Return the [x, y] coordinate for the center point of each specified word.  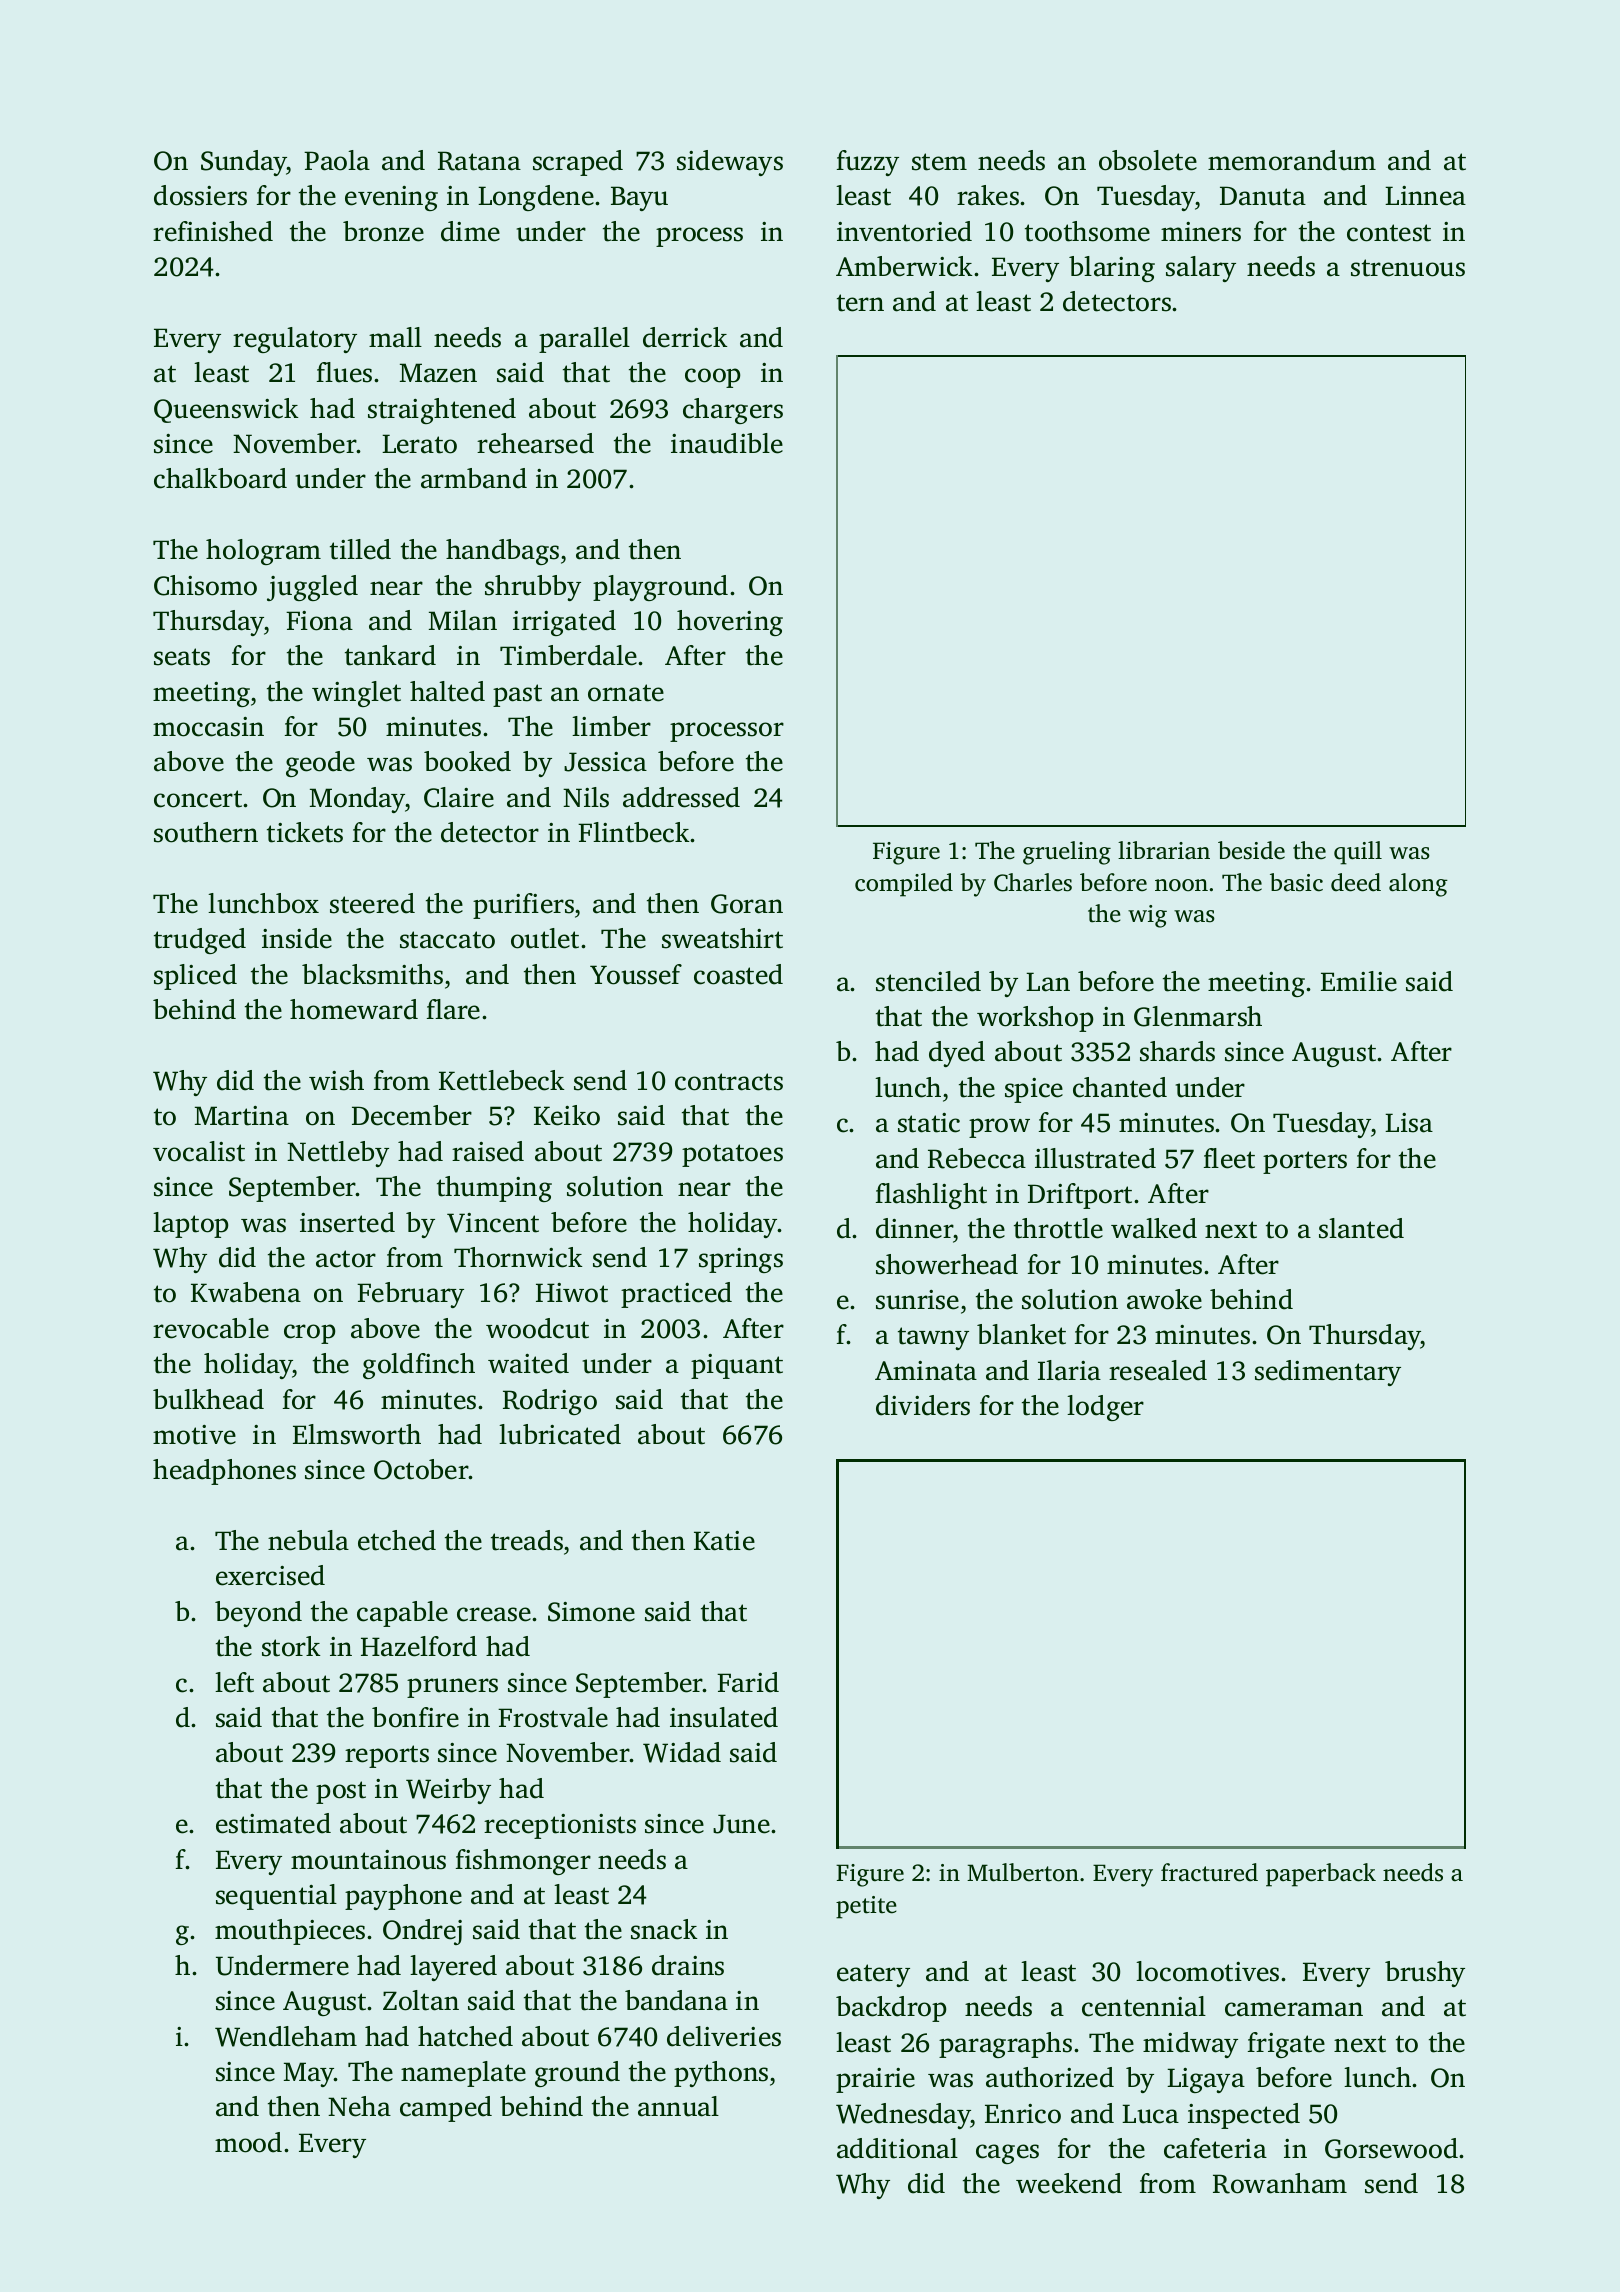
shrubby [533, 588]
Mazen [438, 373]
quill [1358, 853]
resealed [1158, 1370]
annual [678, 2106]
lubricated [560, 1434]
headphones [224, 1472]
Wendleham [286, 2036]
